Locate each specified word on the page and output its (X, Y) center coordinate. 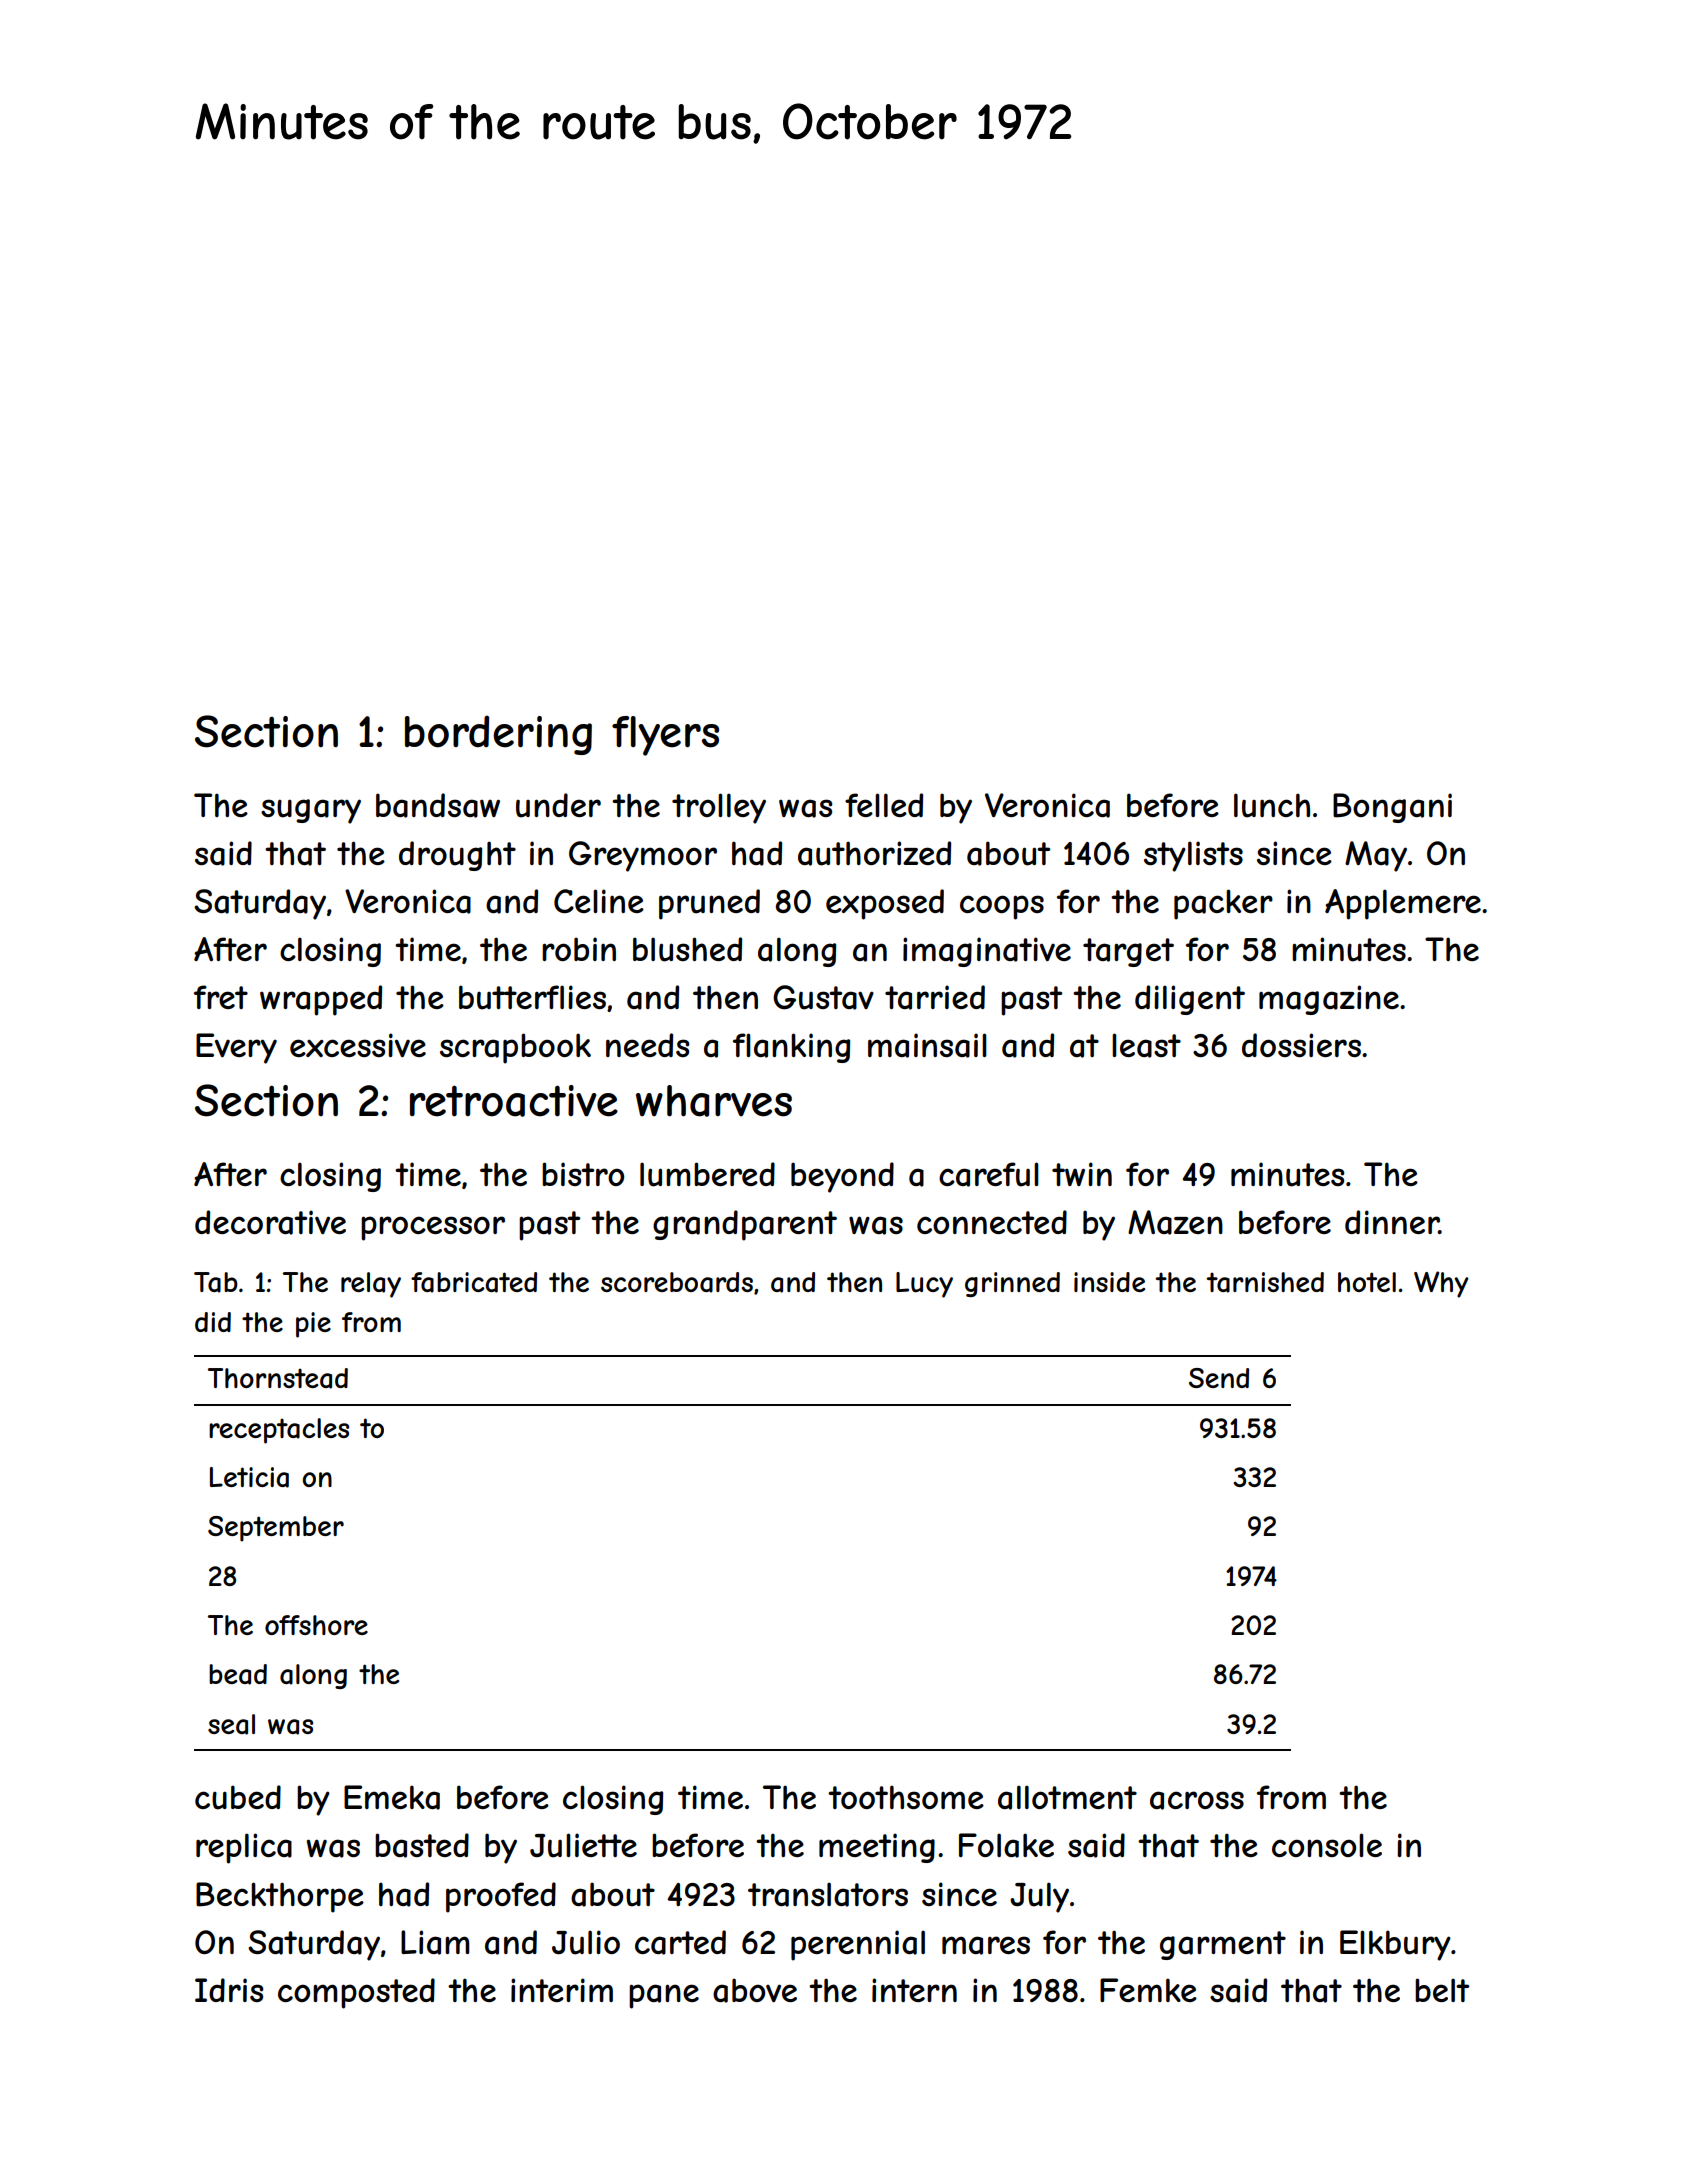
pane (664, 1996)
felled (884, 805)
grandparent (745, 1225)
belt (1442, 1990)
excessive (358, 1045)
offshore (316, 1625)
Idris (229, 1990)
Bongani (1392, 808)
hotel (1367, 1282)
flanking (791, 1048)
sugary (311, 811)
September (276, 1529)
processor (433, 1228)
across (1197, 1800)
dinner (1392, 1222)
